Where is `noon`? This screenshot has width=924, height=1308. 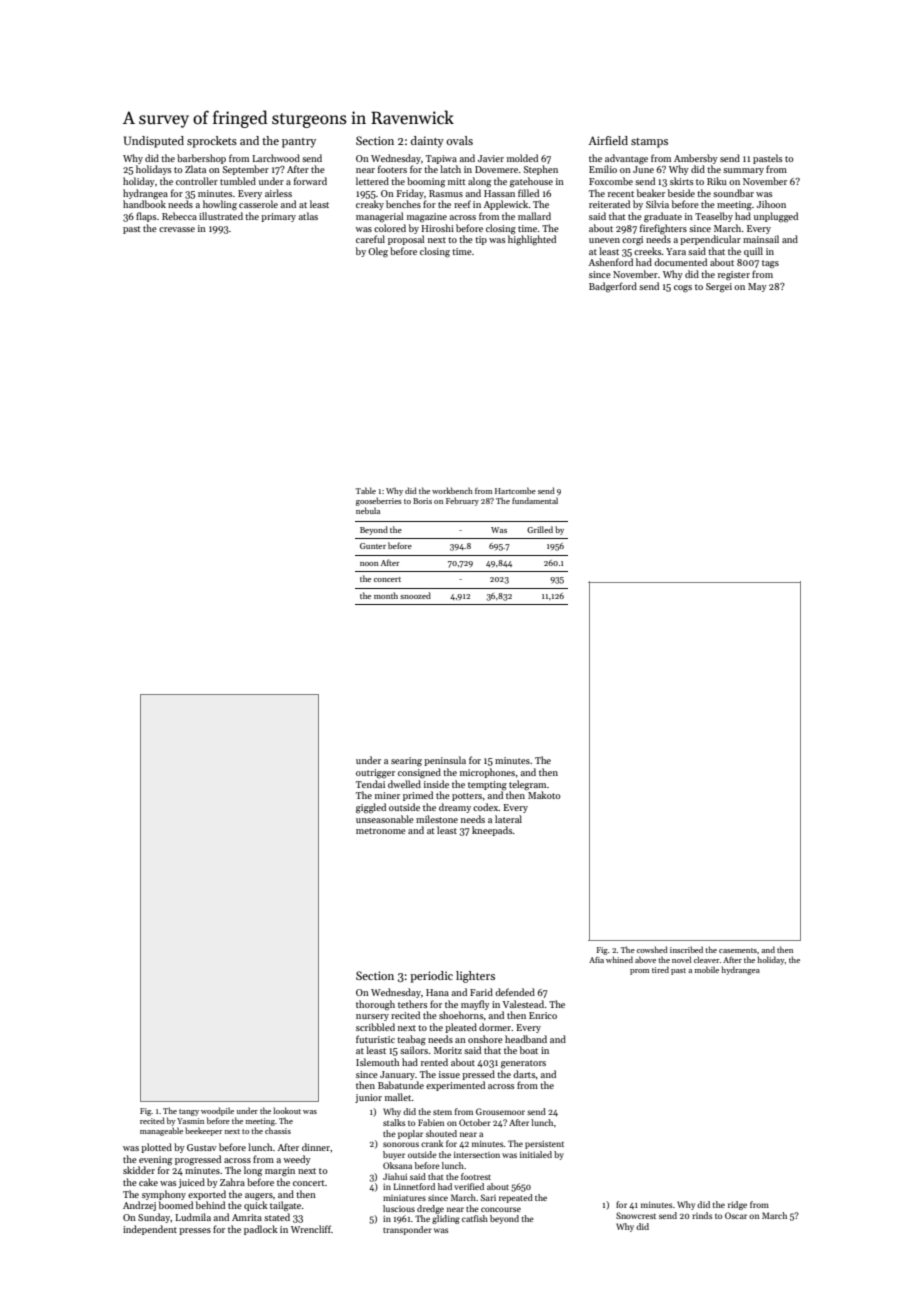
noon is located at coordinates (369, 564).
